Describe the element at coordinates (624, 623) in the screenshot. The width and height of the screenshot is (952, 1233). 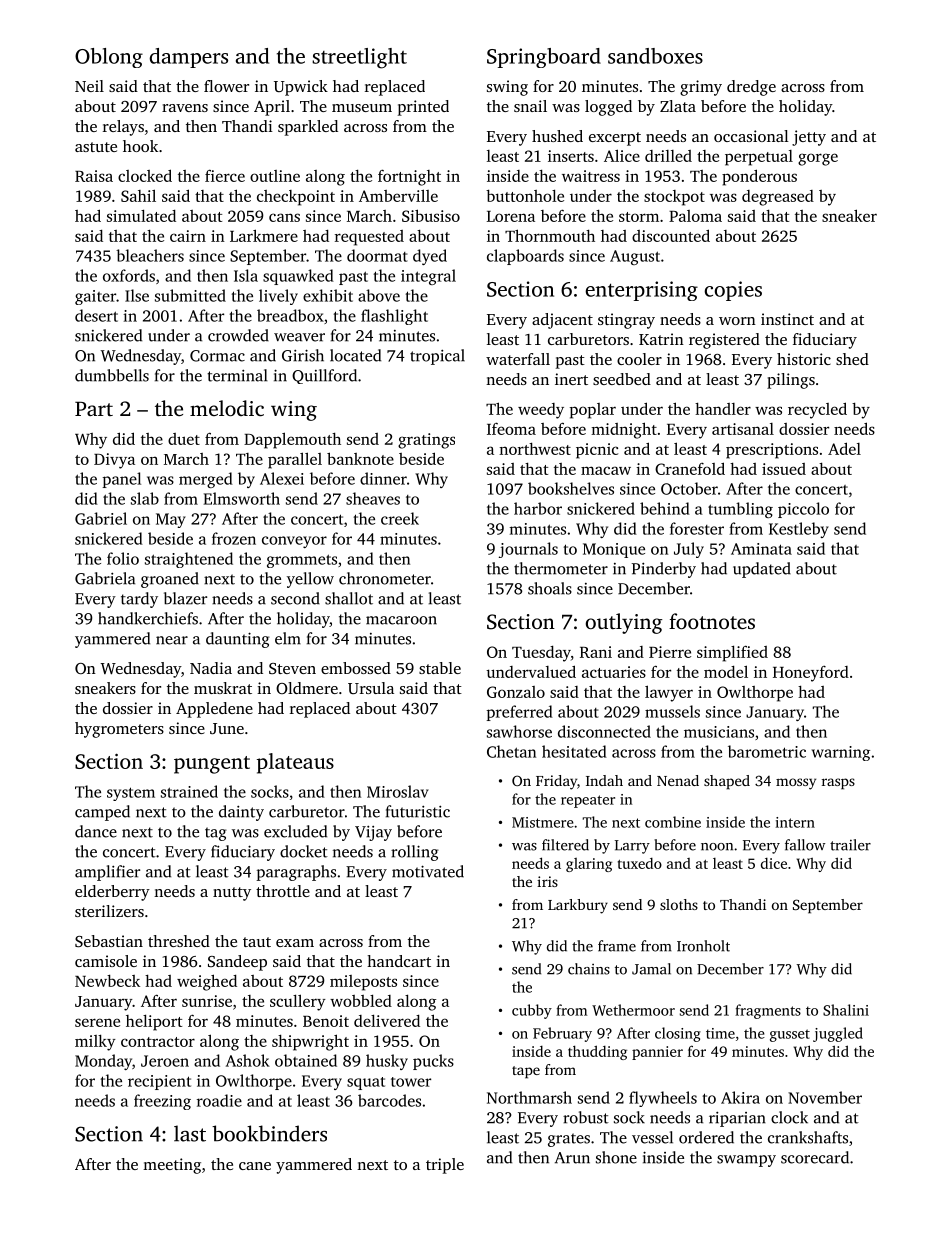
I see `outlying` at that location.
